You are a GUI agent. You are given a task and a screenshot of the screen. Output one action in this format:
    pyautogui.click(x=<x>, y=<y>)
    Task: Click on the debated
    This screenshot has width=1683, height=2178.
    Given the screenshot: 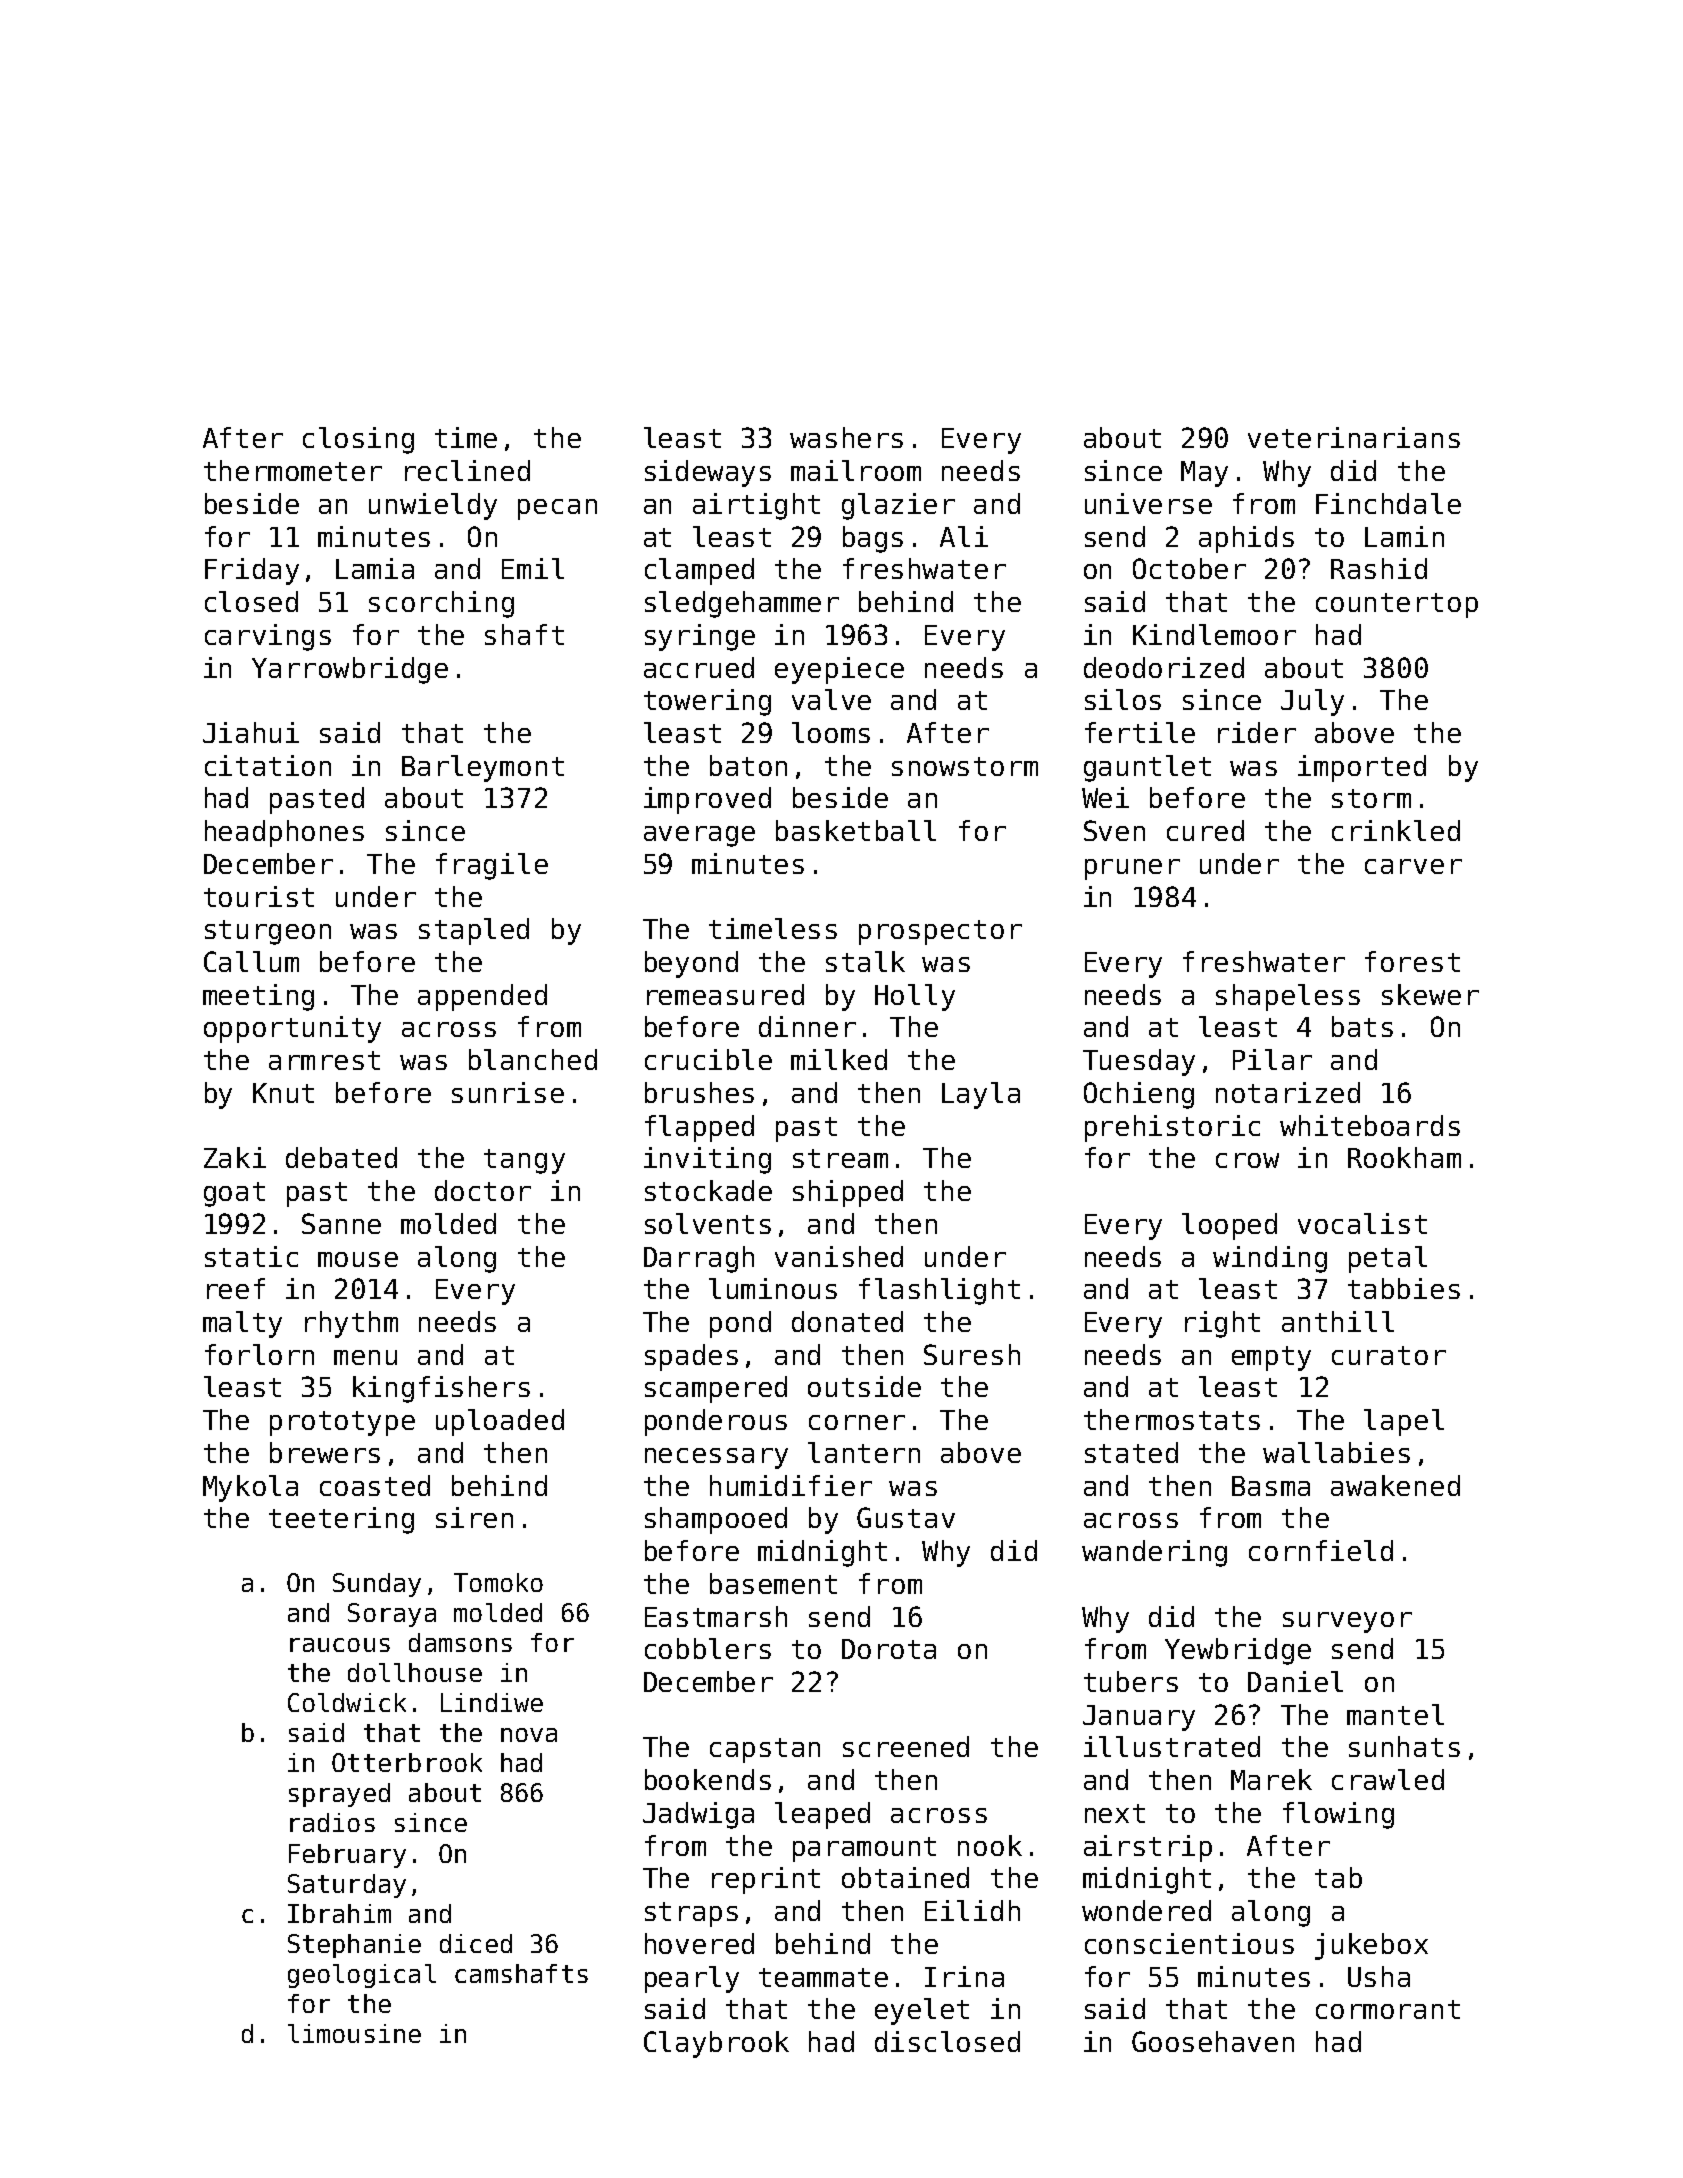 What is the action you would take?
    pyautogui.click(x=341, y=1157)
